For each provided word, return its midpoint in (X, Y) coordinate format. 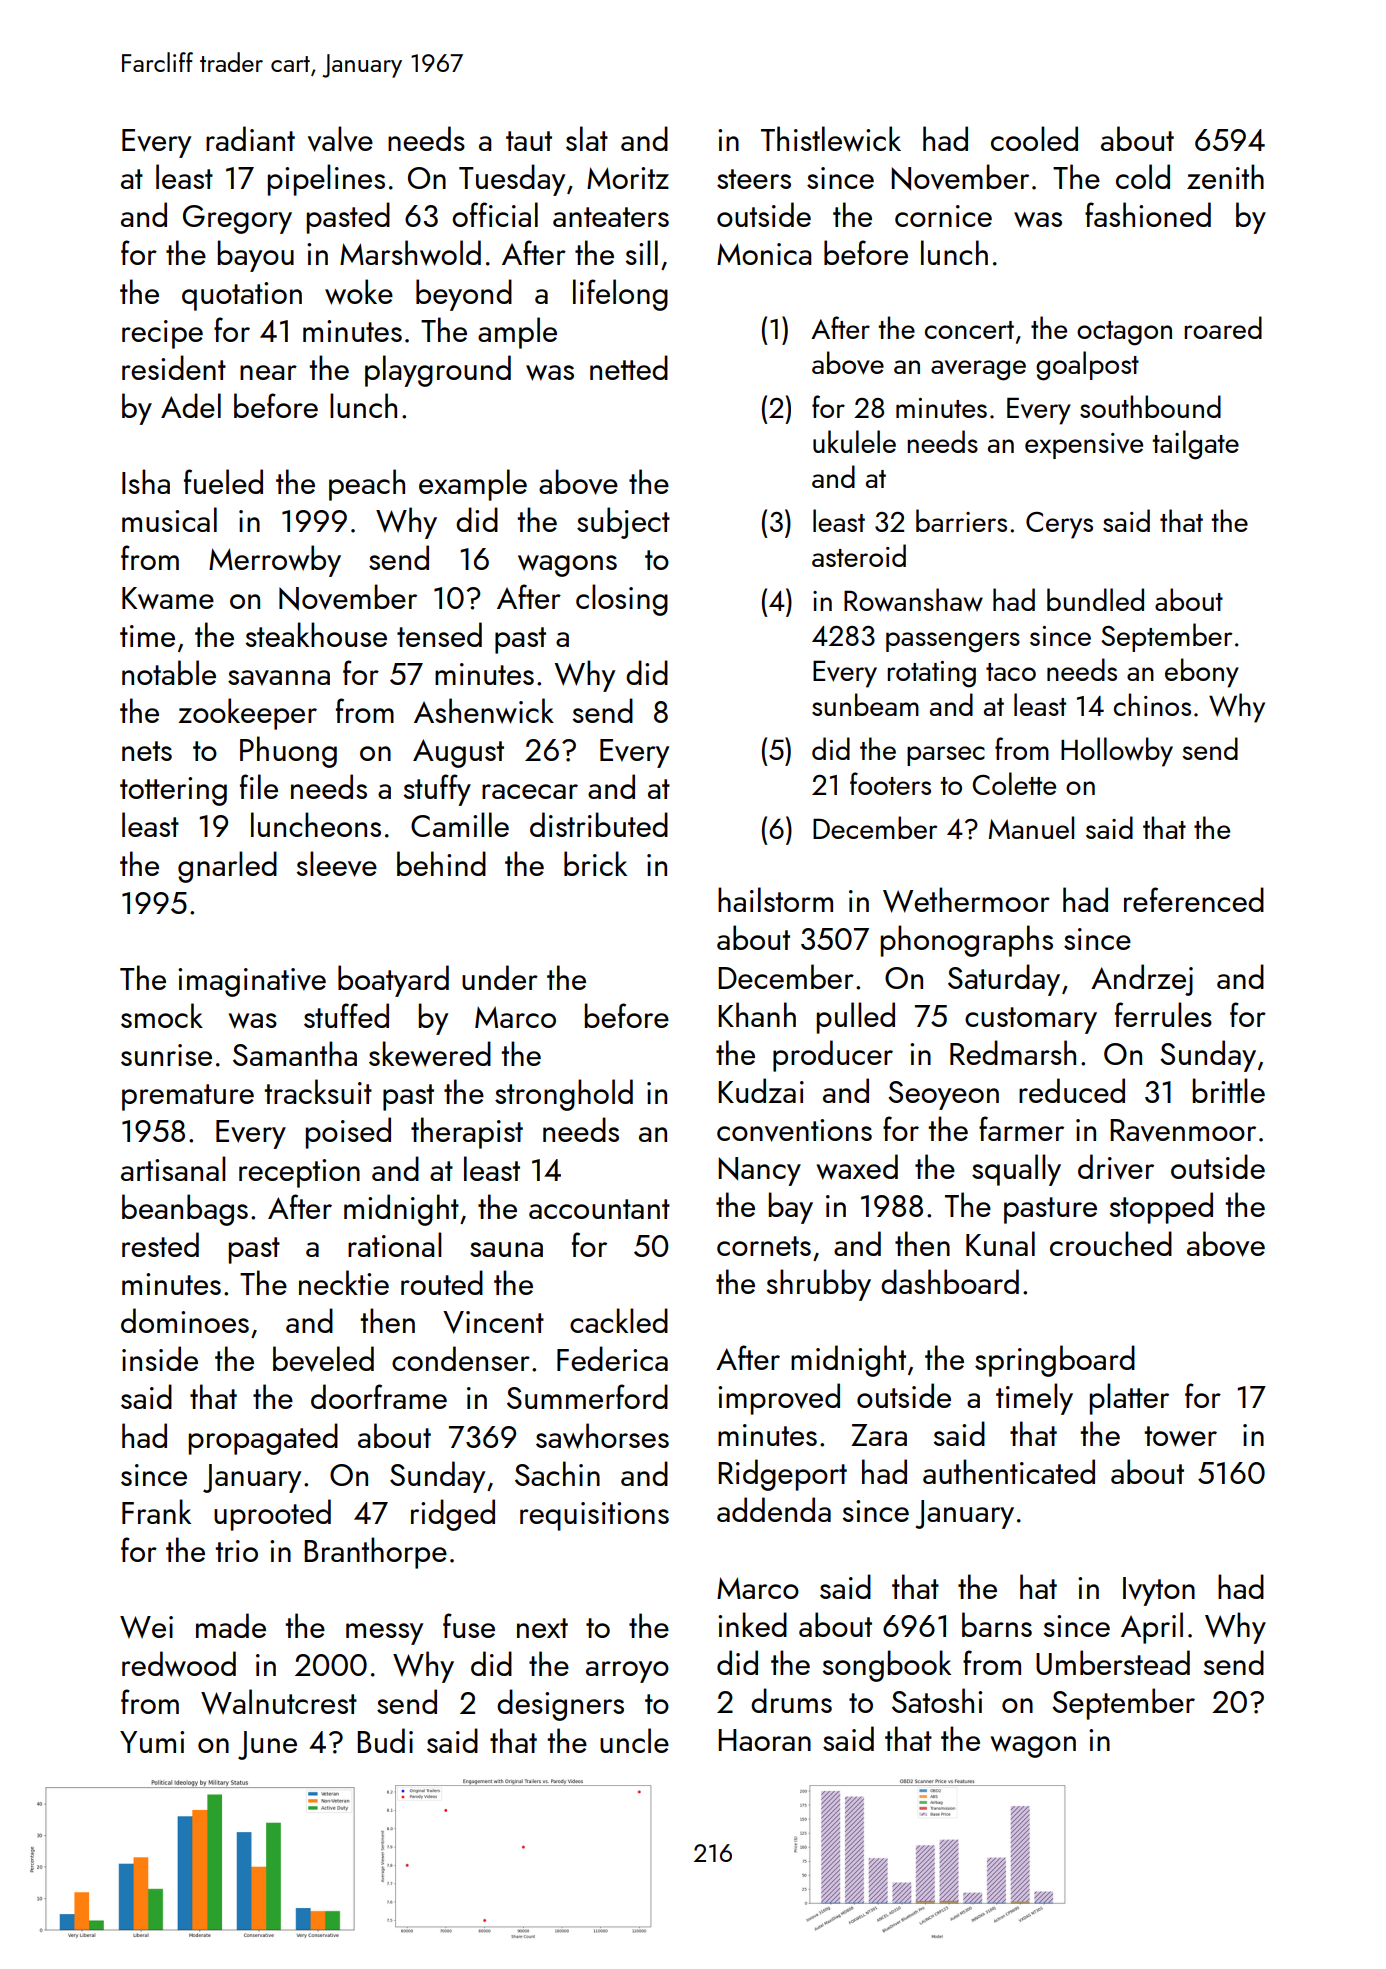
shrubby (819, 1285)
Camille (460, 824)
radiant (250, 138)
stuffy (437, 790)
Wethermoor (966, 900)
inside (160, 1358)
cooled (1034, 138)
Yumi (152, 1742)
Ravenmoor (1183, 1130)
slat (587, 138)
